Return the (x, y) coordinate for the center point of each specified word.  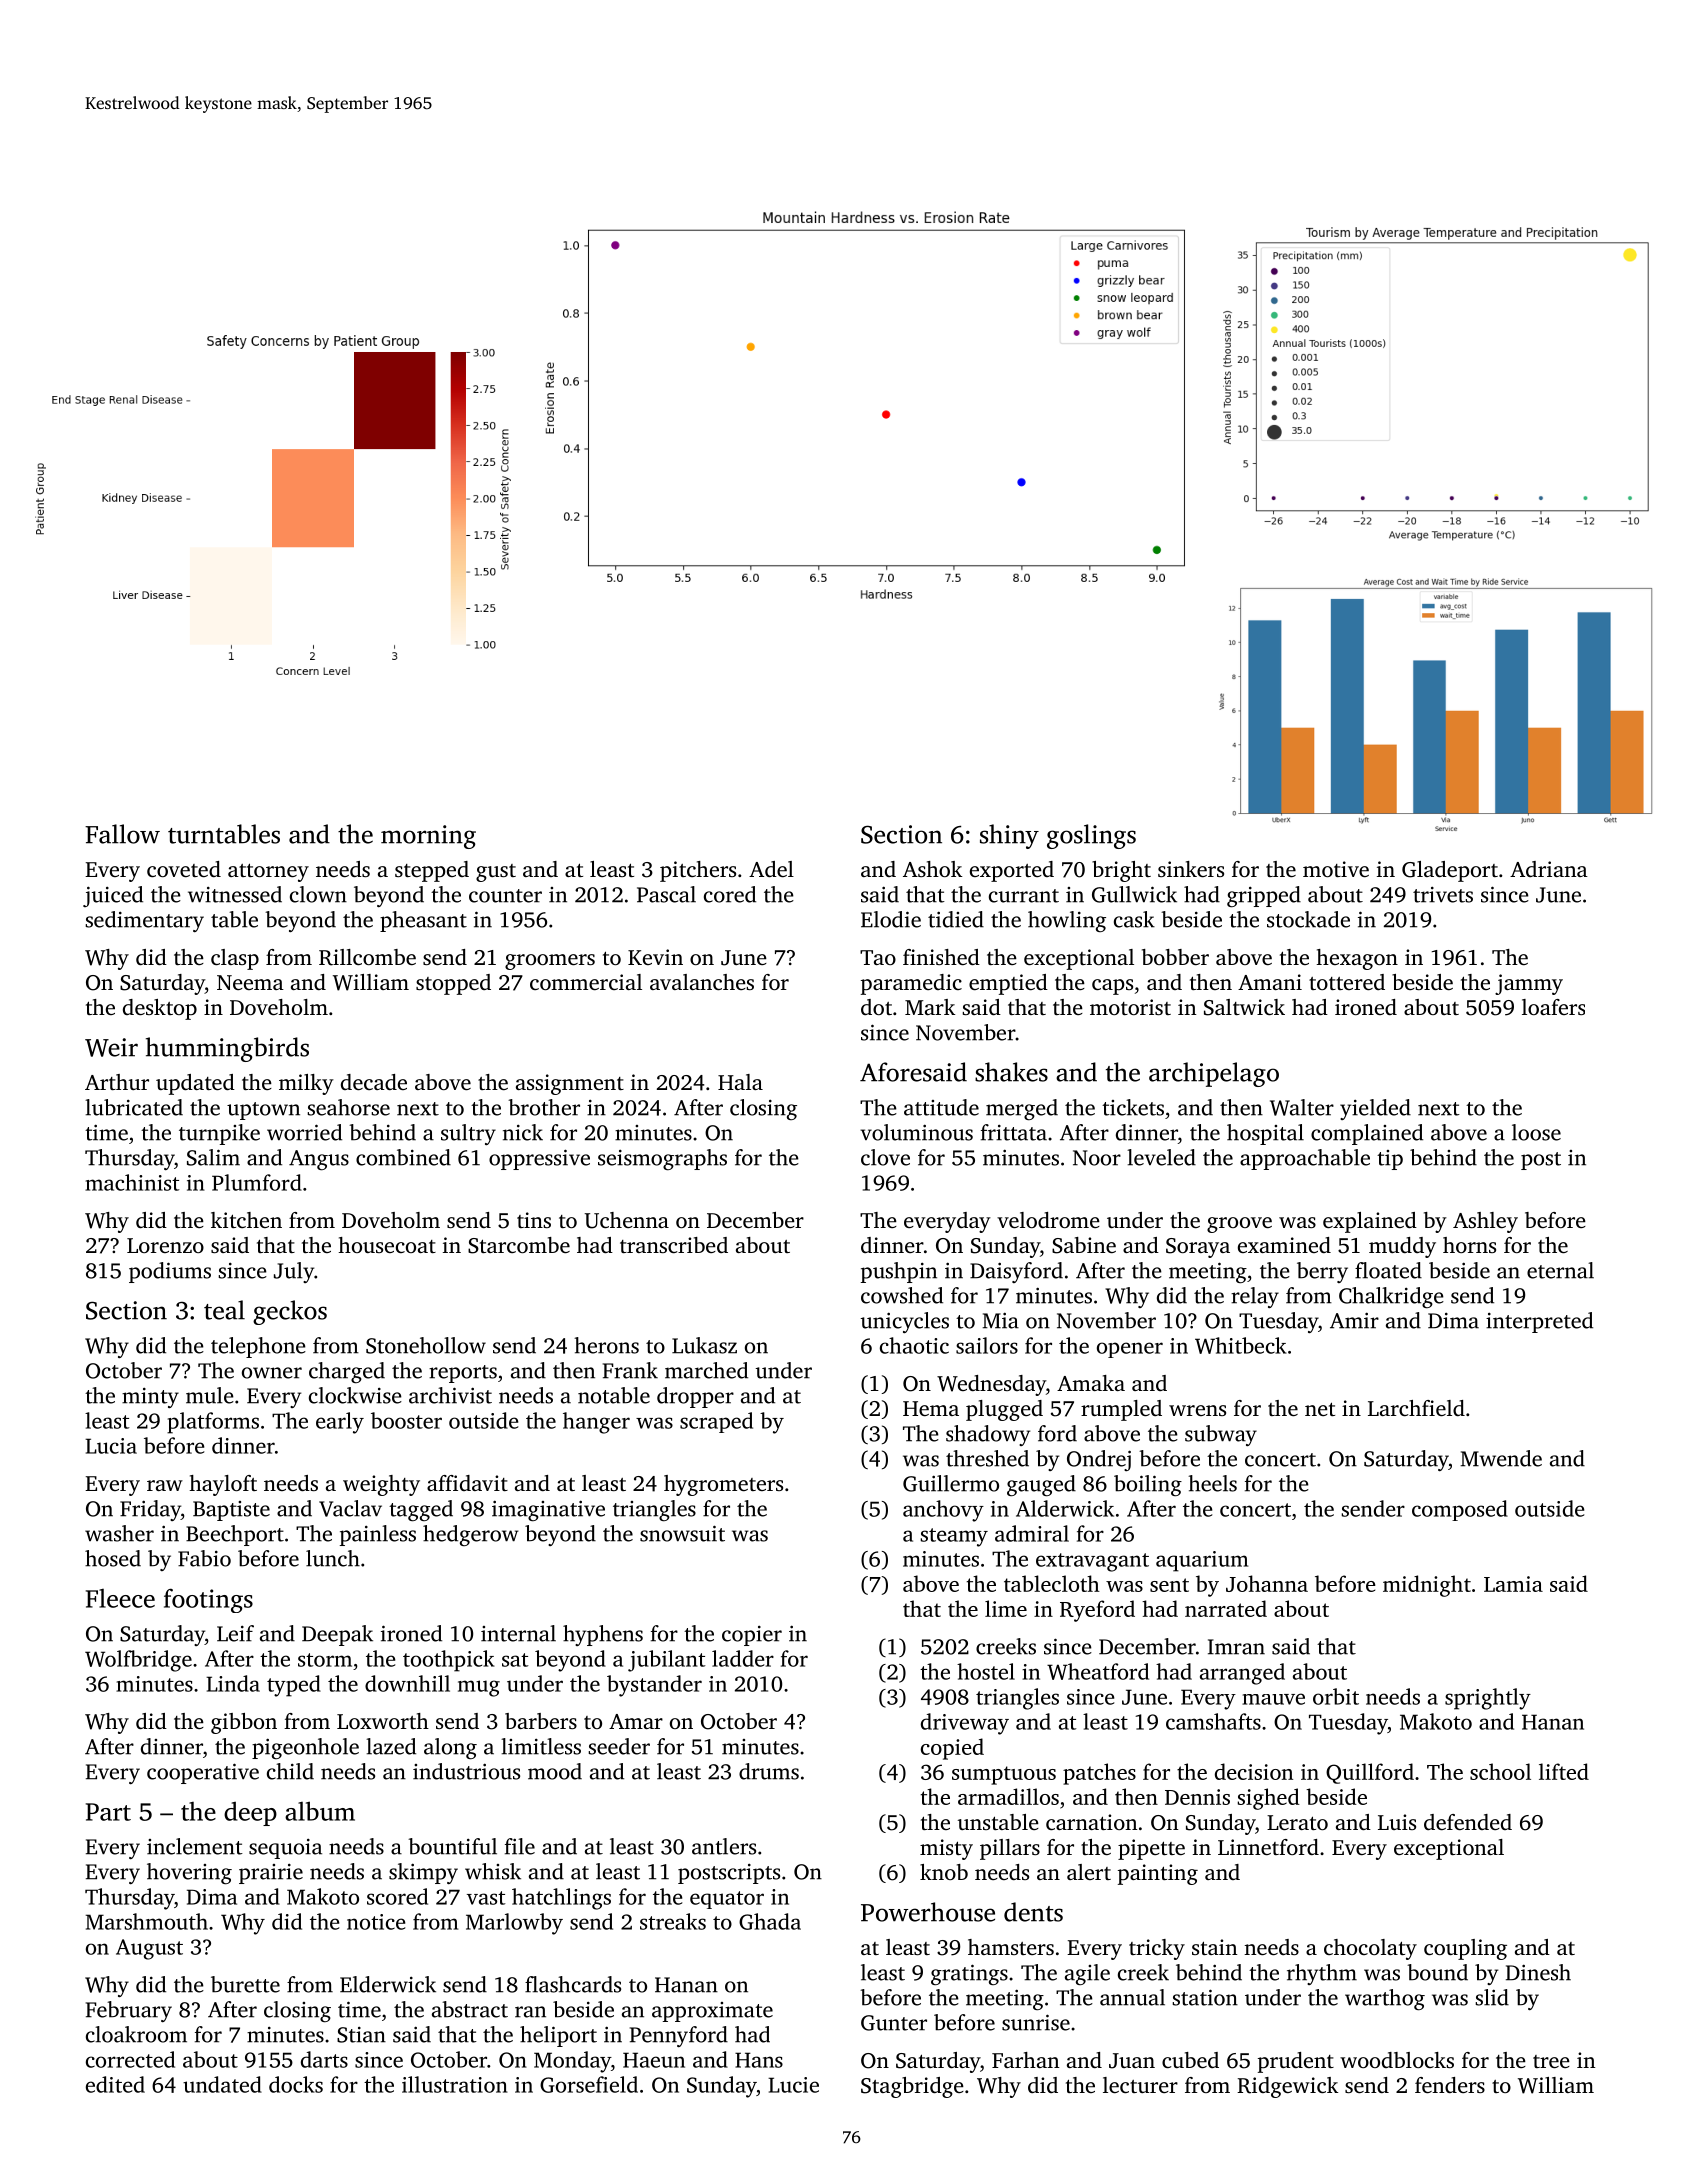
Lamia (1513, 1584)
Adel (771, 869)
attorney (268, 872)
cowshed (902, 1295)
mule (210, 1395)
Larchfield (1416, 1408)
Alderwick (1065, 1508)
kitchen (246, 1220)
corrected (130, 2059)
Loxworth (383, 1721)
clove (885, 1157)
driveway (965, 1724)
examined (1284, 1245)
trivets (1443, 895)
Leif (235, 1633)
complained (1367, 1134)
